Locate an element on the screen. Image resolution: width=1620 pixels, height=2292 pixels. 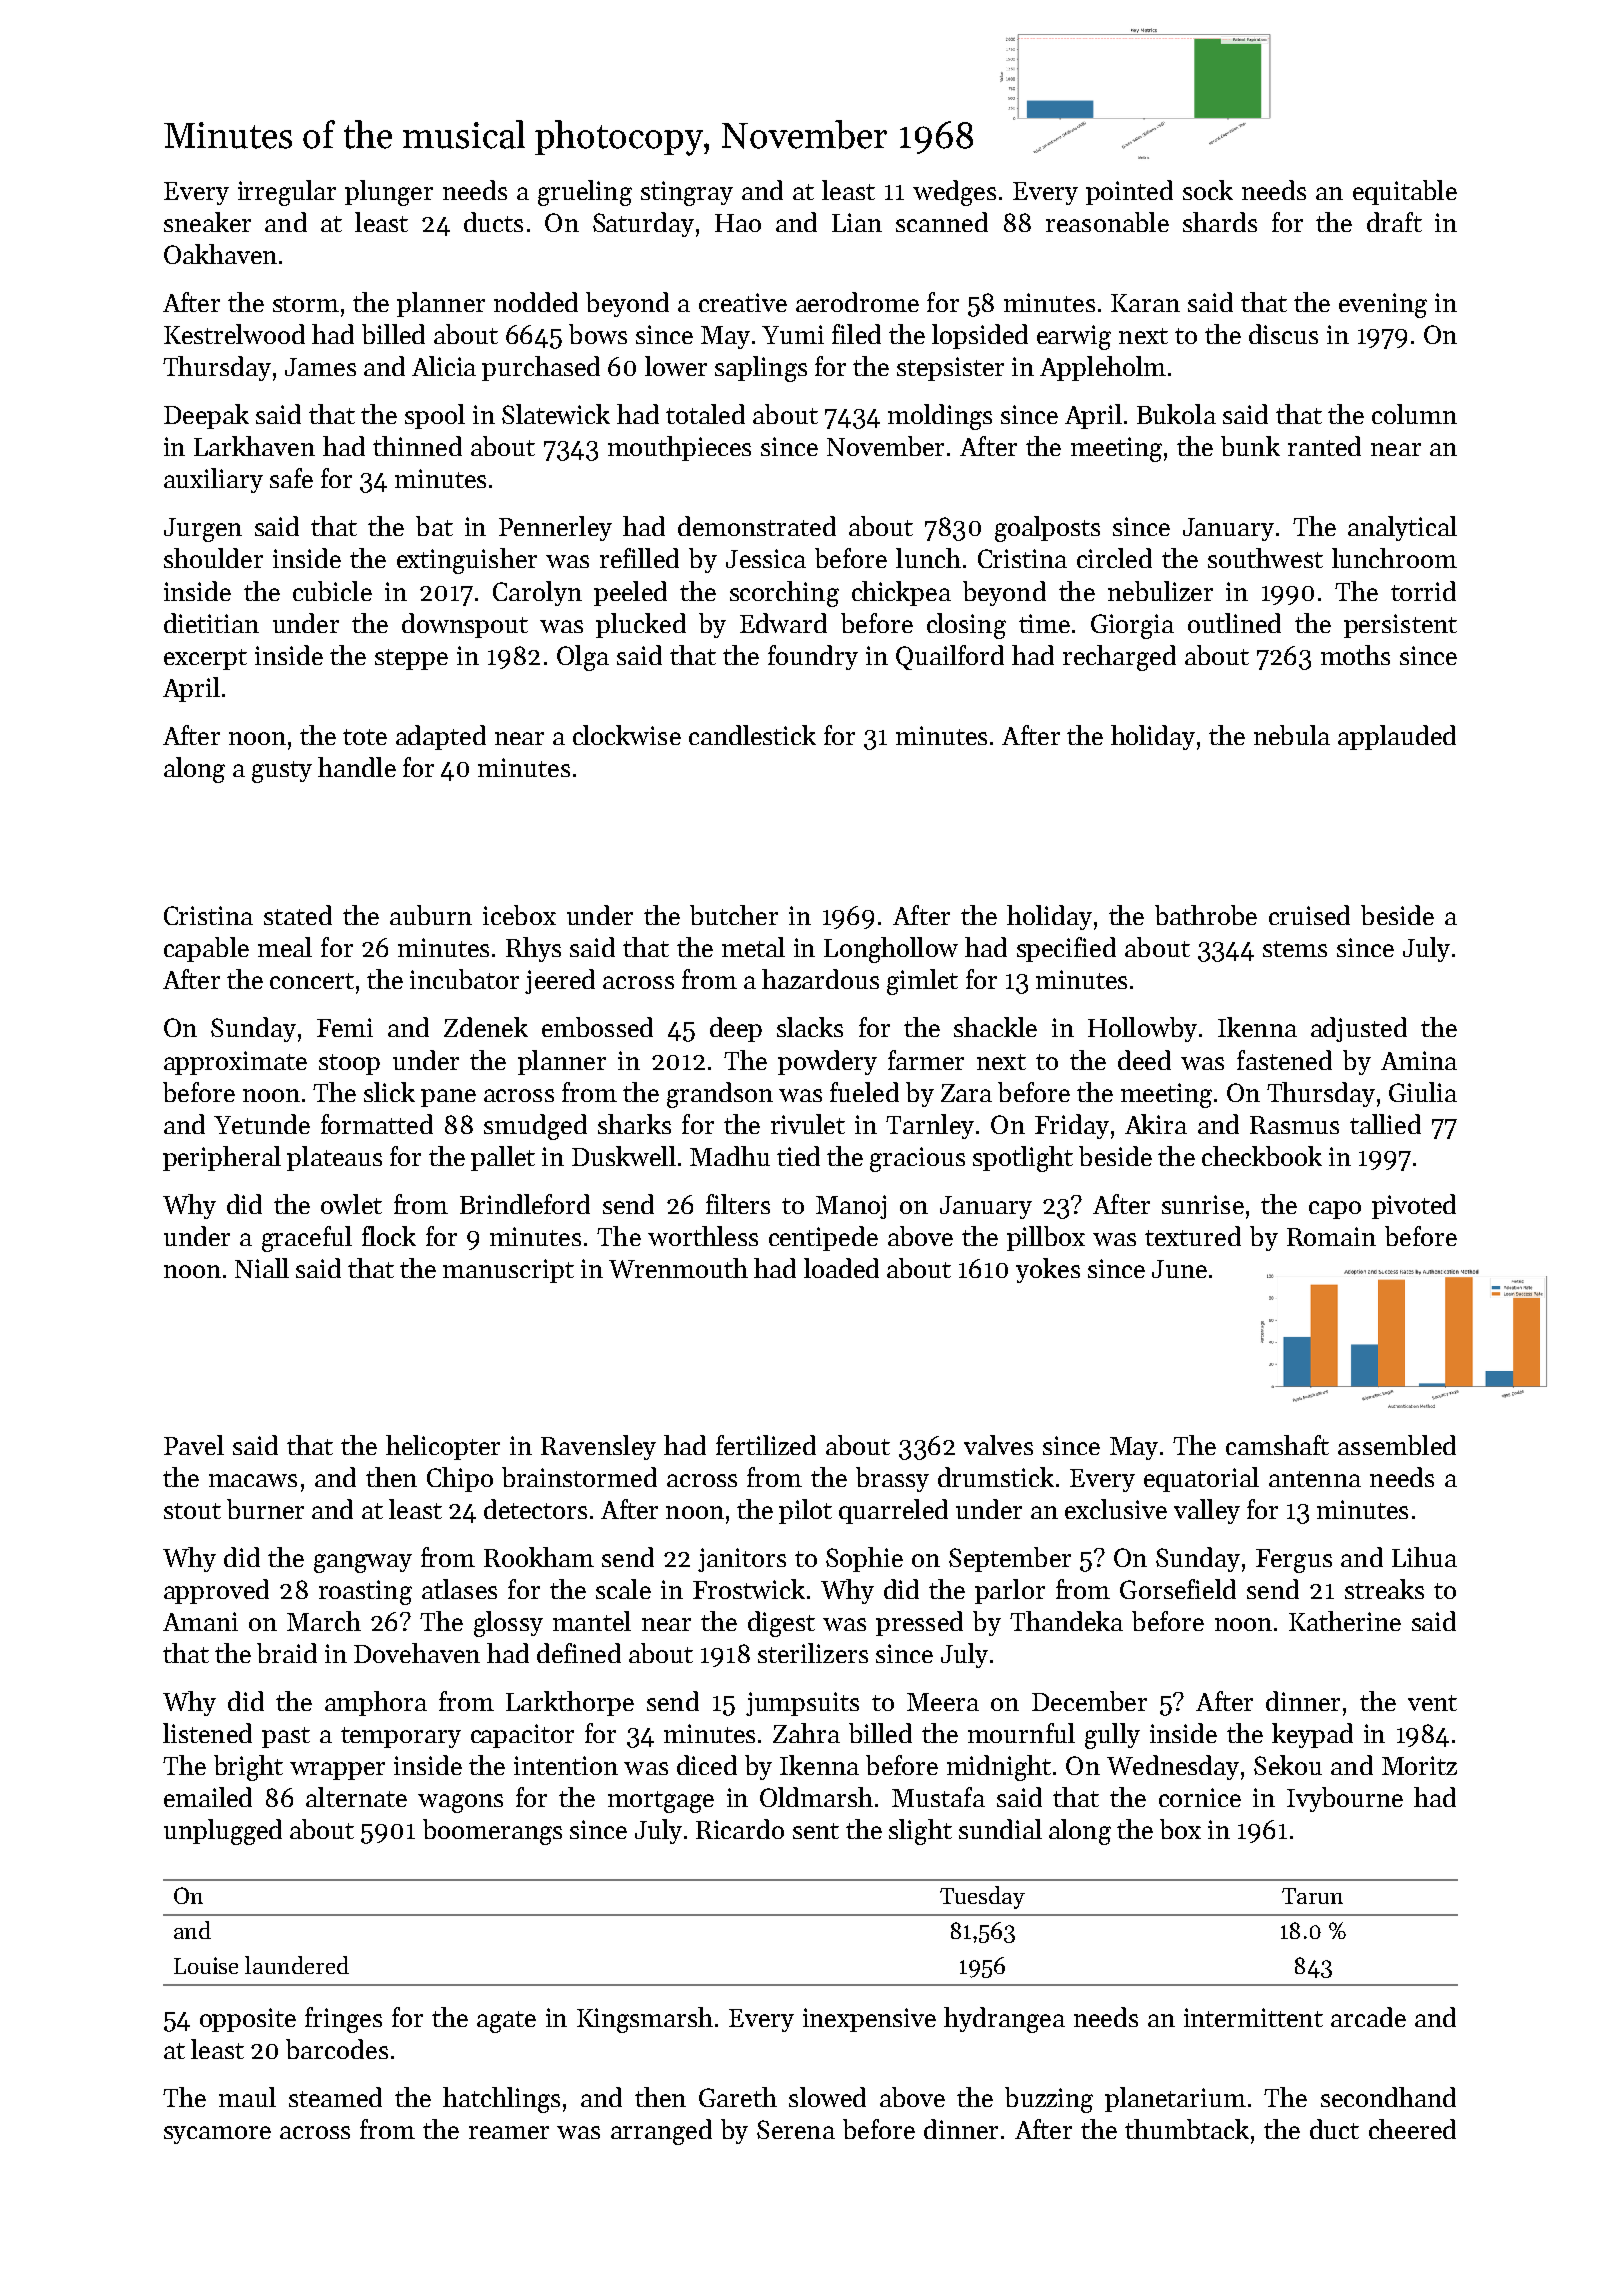
Meera is located at coordinates (943, 1702).
